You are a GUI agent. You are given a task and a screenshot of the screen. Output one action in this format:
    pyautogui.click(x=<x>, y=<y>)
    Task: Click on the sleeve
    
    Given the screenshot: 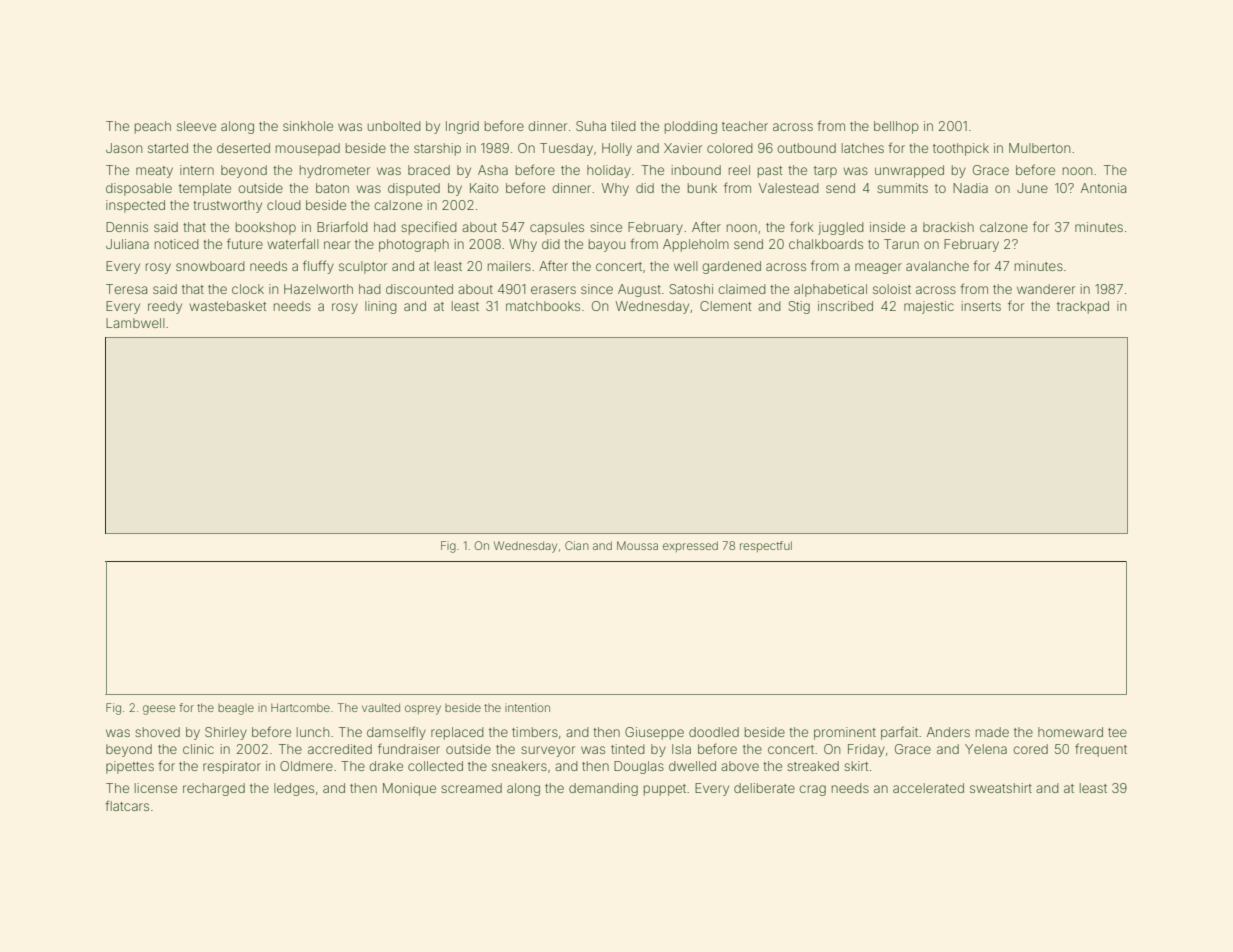 What is the action you would take?
    pyautogui.click(x=196, y=126)
